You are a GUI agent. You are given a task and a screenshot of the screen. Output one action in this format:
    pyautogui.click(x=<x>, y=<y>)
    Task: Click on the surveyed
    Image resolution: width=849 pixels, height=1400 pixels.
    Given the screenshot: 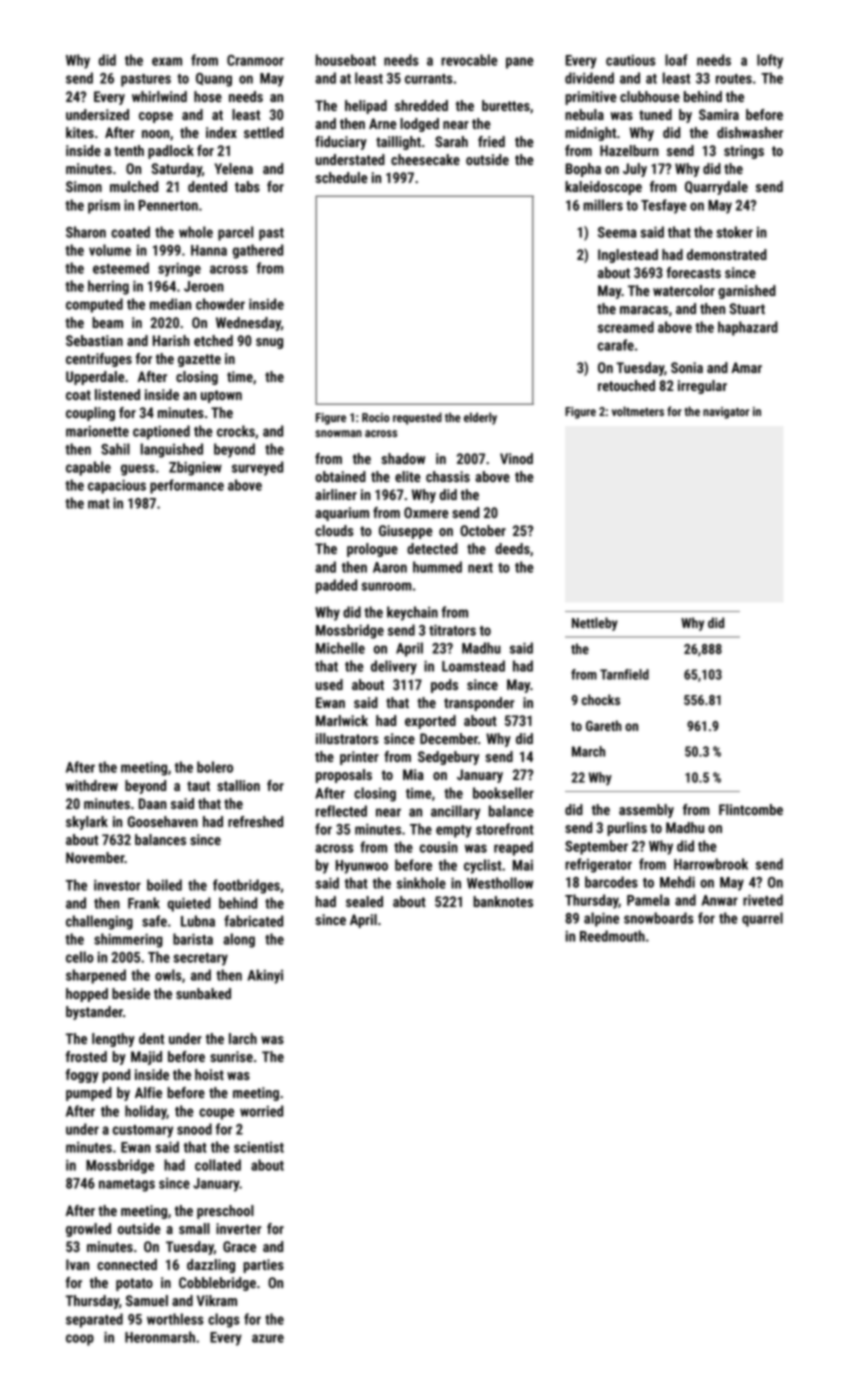 What is the action you would take?
    pyautogui.click(x=257, y=468)
